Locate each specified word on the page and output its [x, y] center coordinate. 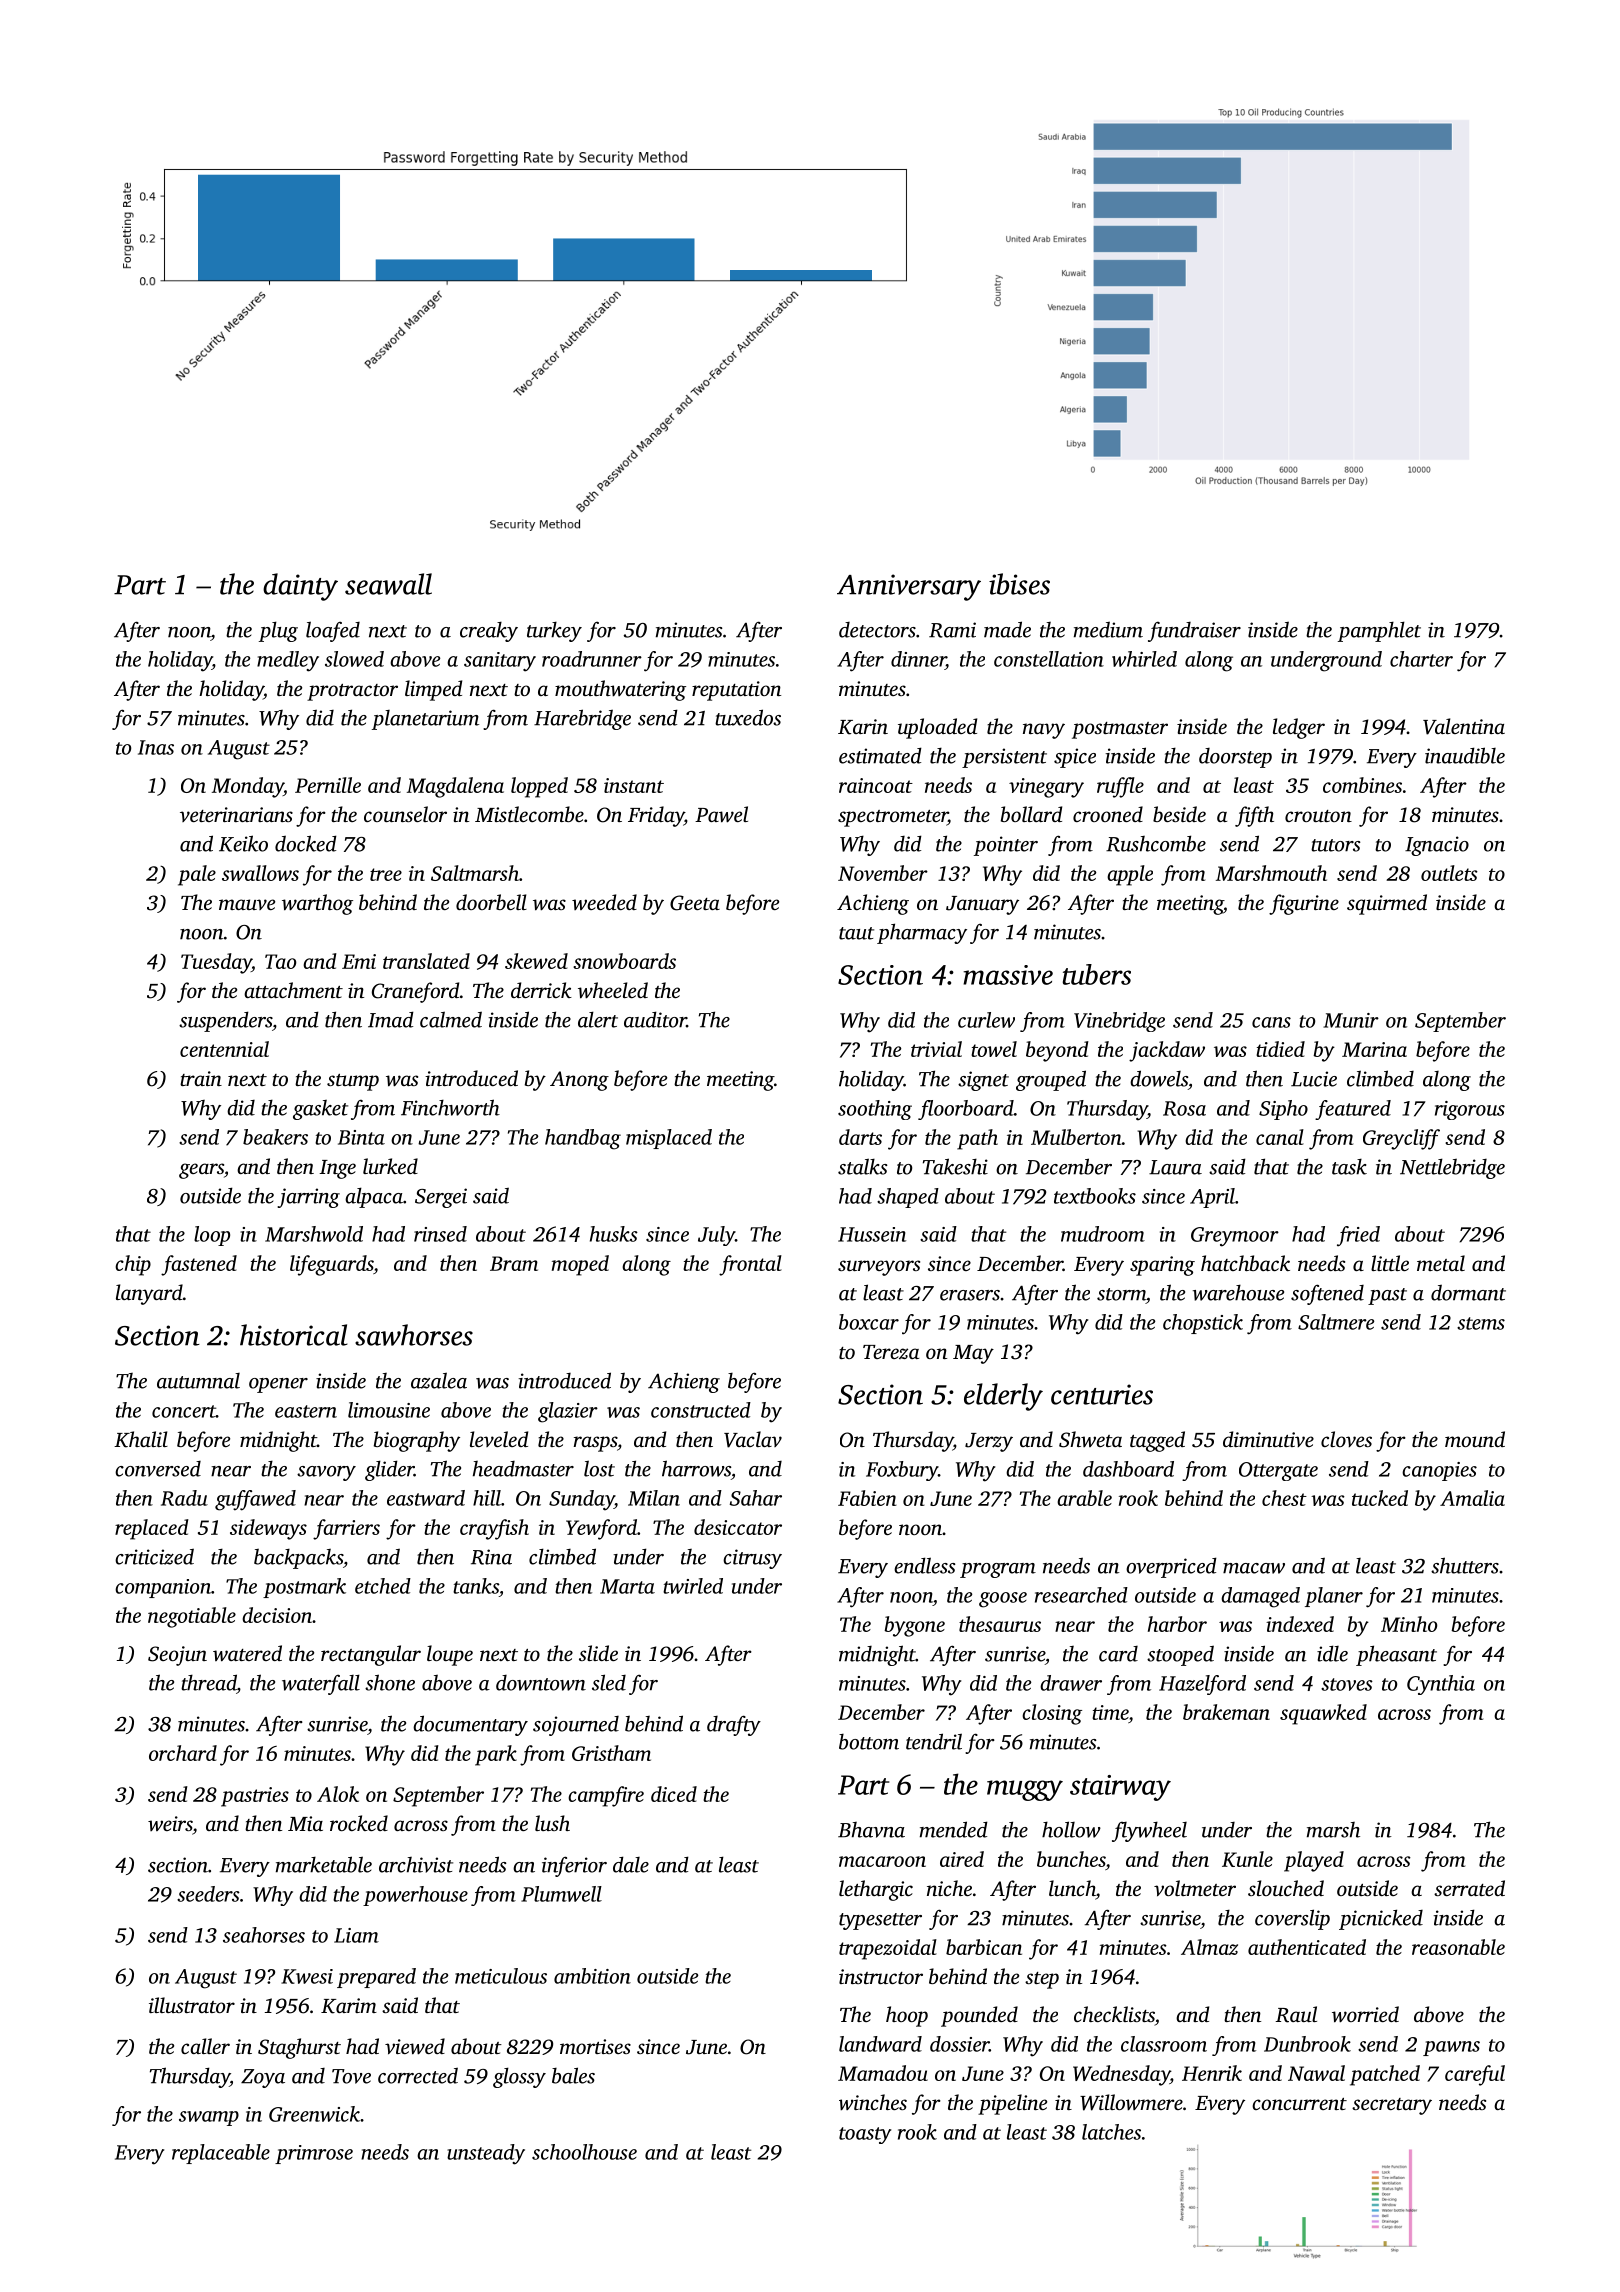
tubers [1097, 974]
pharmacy [922, 933]
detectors [877, 630]
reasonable [1458, 1947]
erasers [970, 1295]
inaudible [1465, 755]
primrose [314, 2154]
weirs [170, 1823]
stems [1481, 1323]
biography [417, 1441]
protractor [352, 692]
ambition [592, 1976]
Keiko [243, 843]
